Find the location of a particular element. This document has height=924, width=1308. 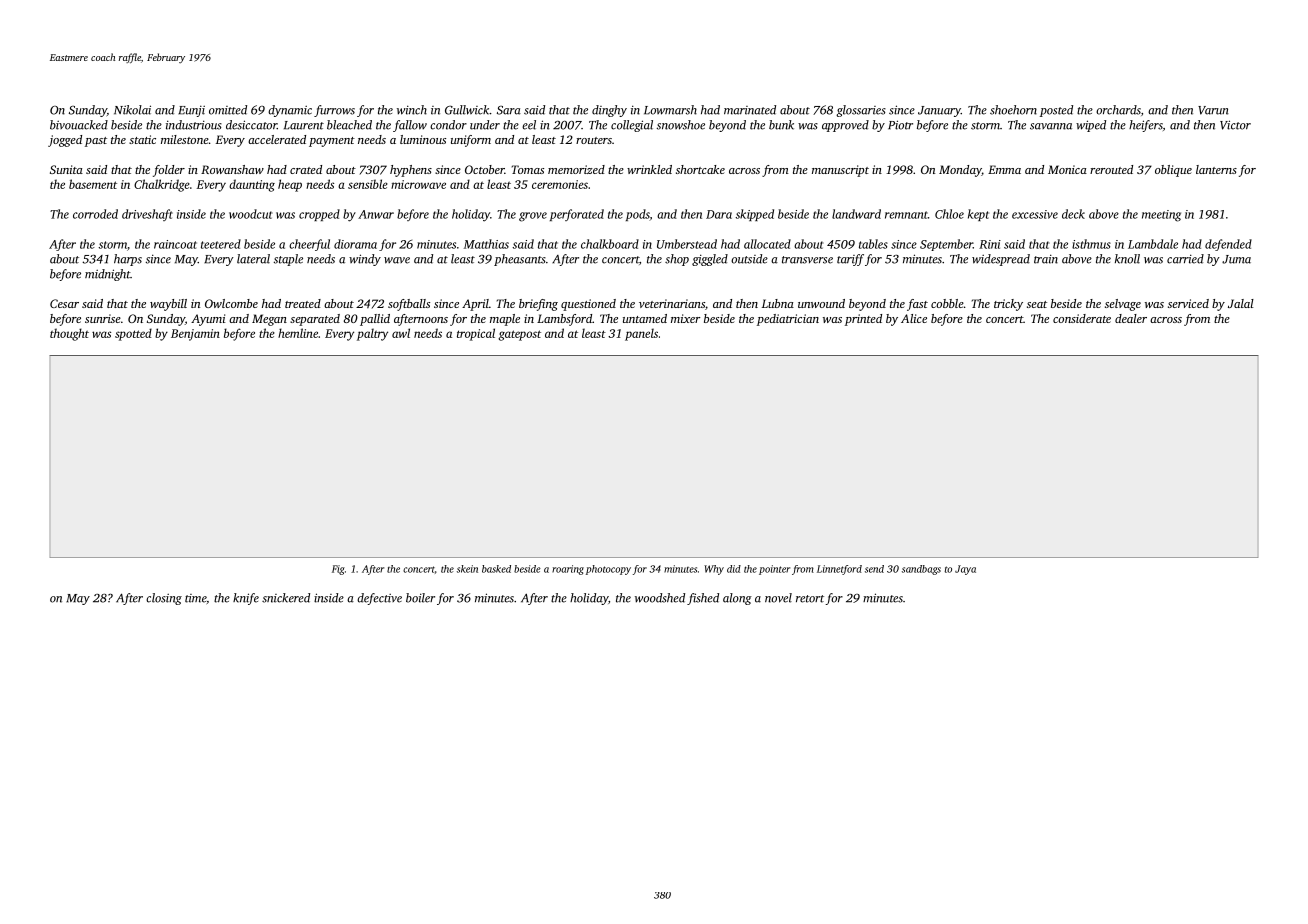

considerate is located at coordinates (1082, 318).
